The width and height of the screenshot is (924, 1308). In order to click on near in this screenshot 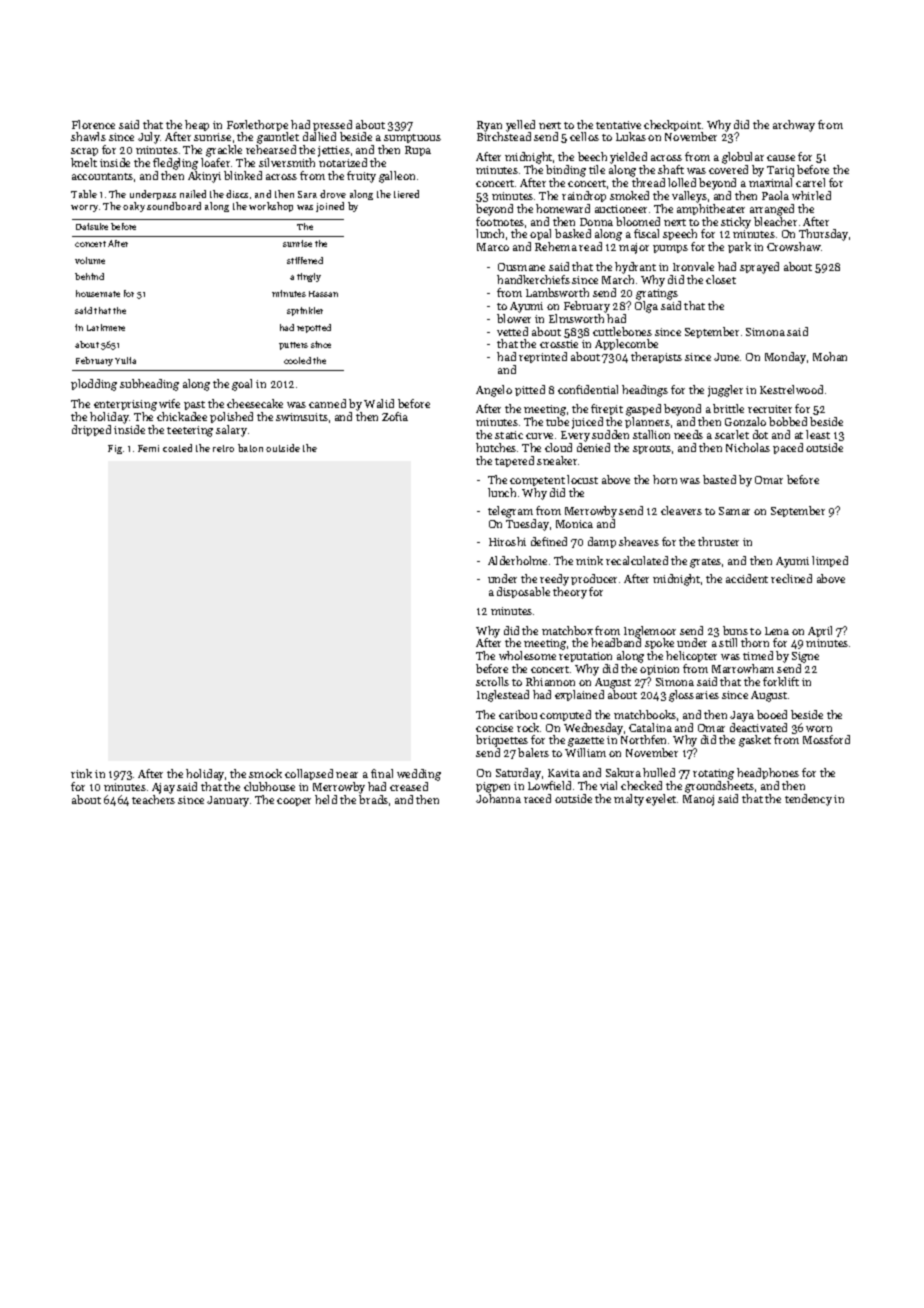, I will do `click(347, 775)`.
